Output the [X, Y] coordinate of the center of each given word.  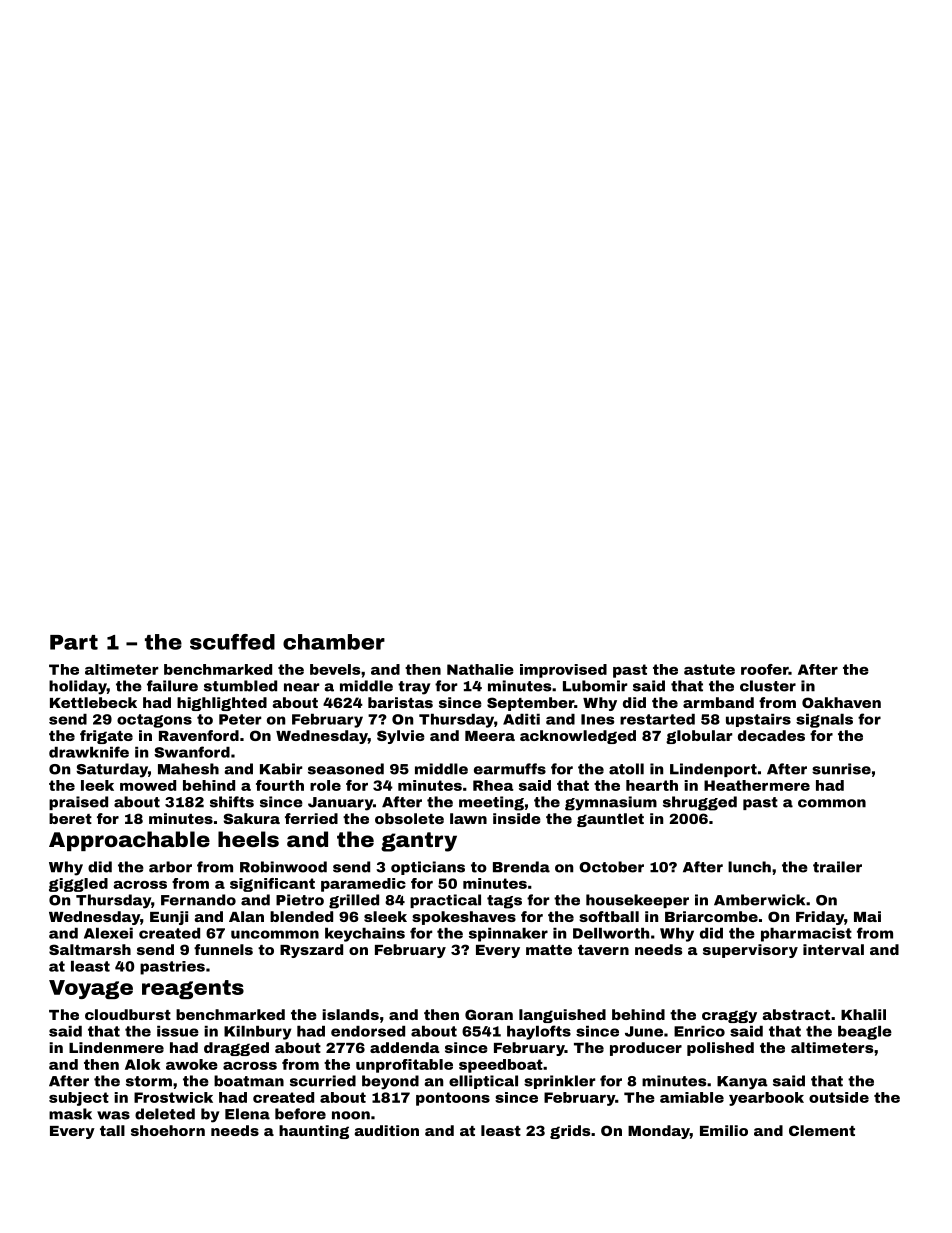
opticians [428, 868]
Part [74, 642]
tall [112, 1130]
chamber [334, 642]
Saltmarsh [90, 949]
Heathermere [757, 785]
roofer [765, 669]
